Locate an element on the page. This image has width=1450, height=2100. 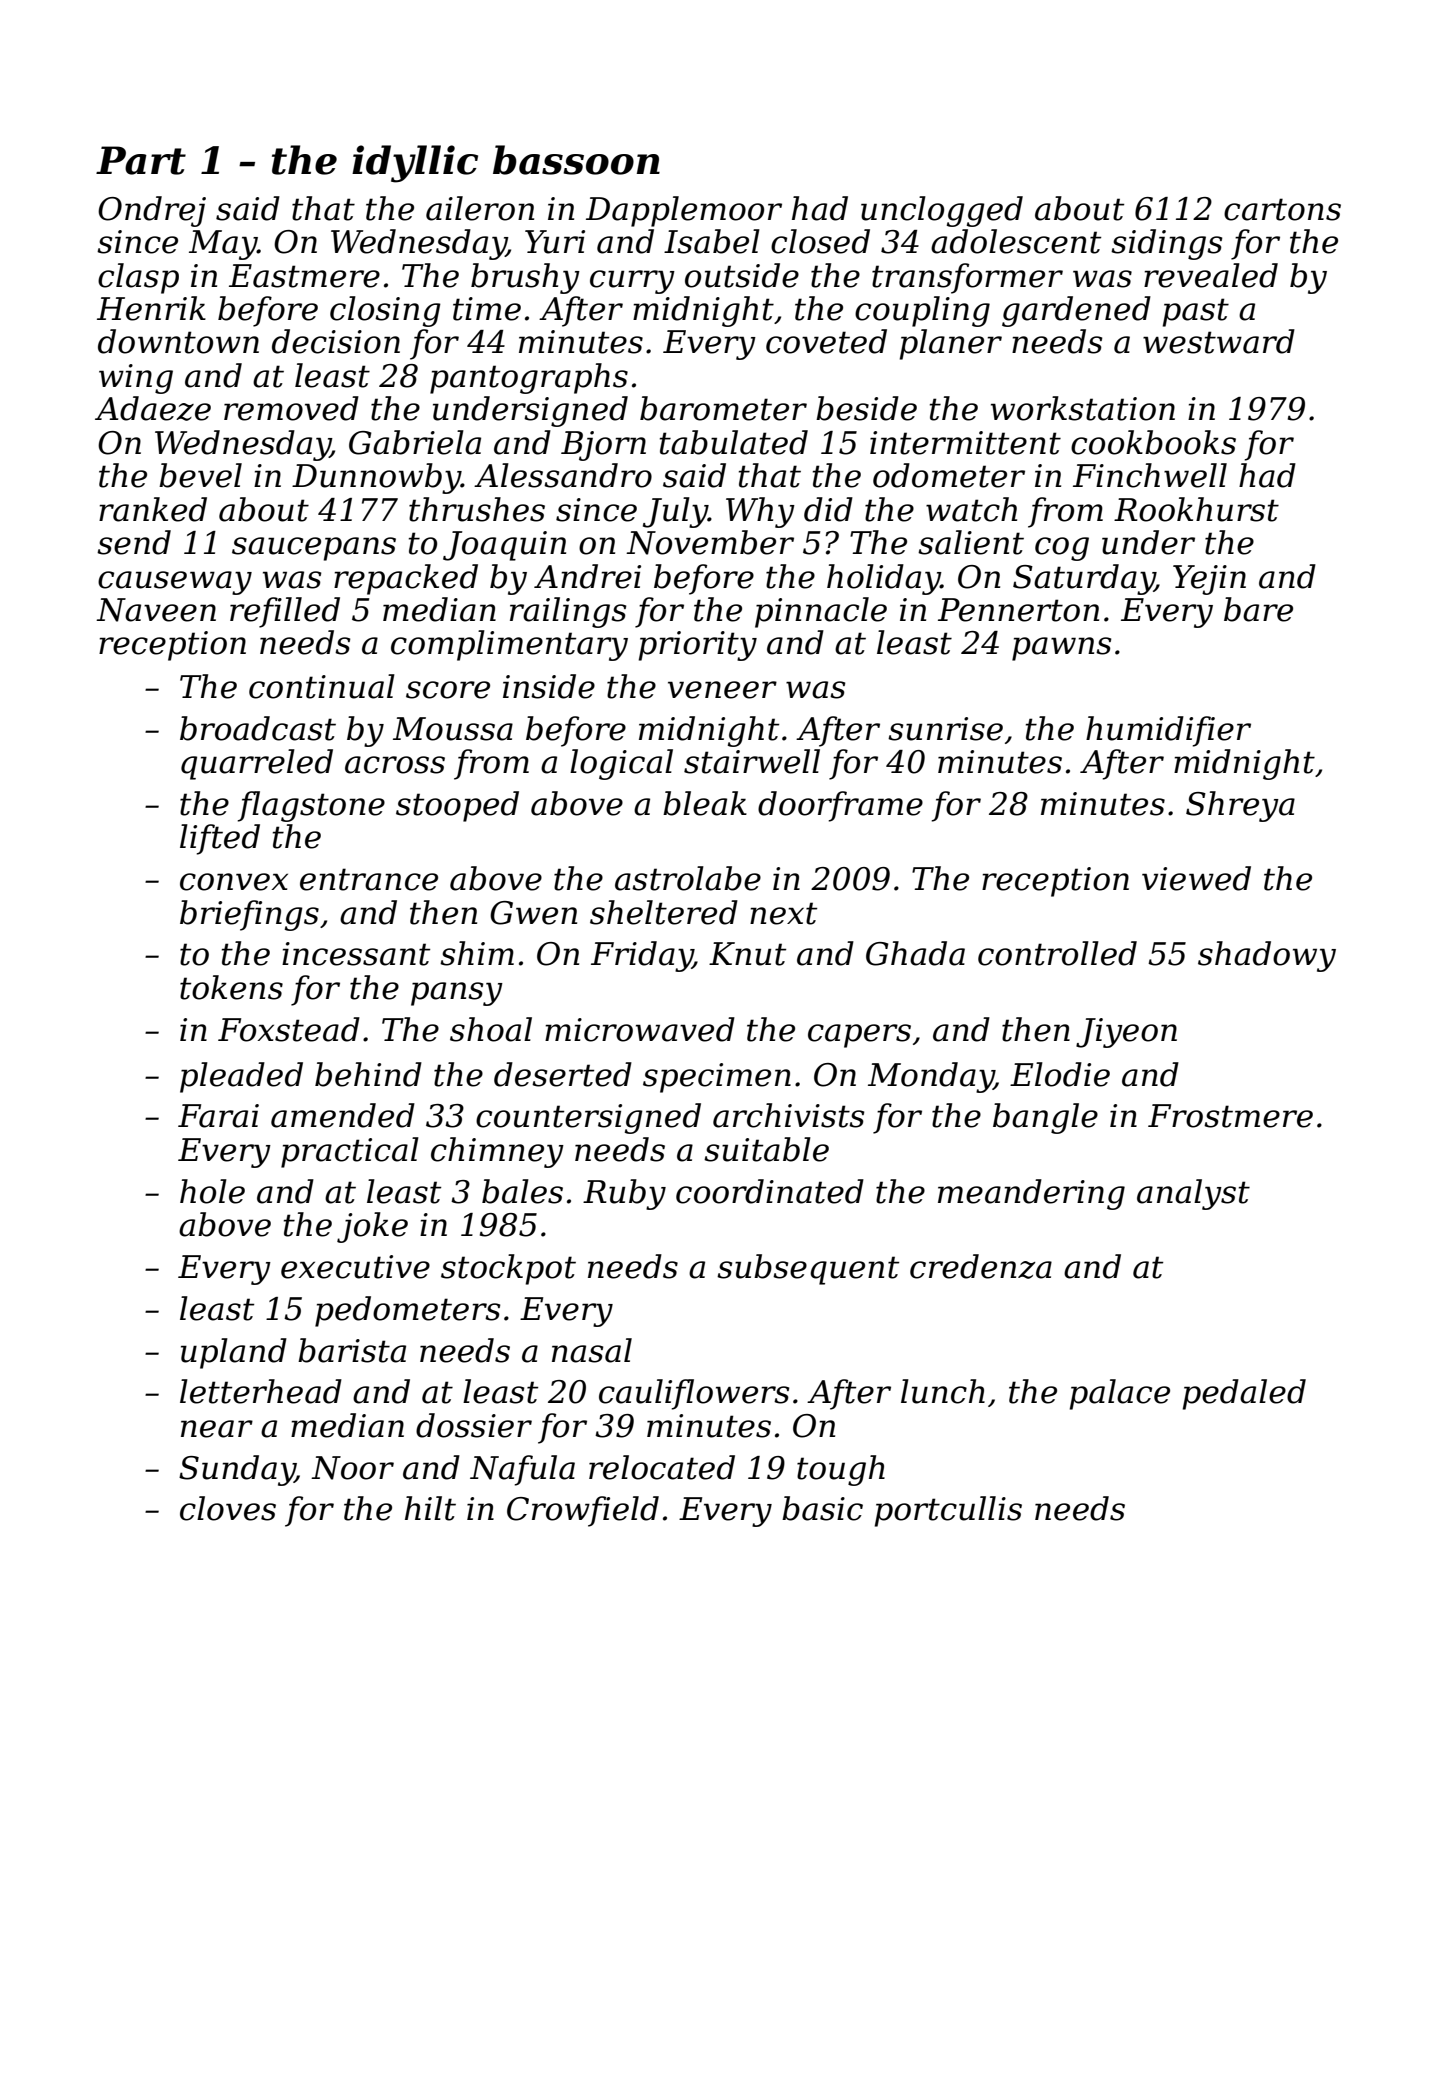
Frostmere is located at coordinates (1230, 1116).
